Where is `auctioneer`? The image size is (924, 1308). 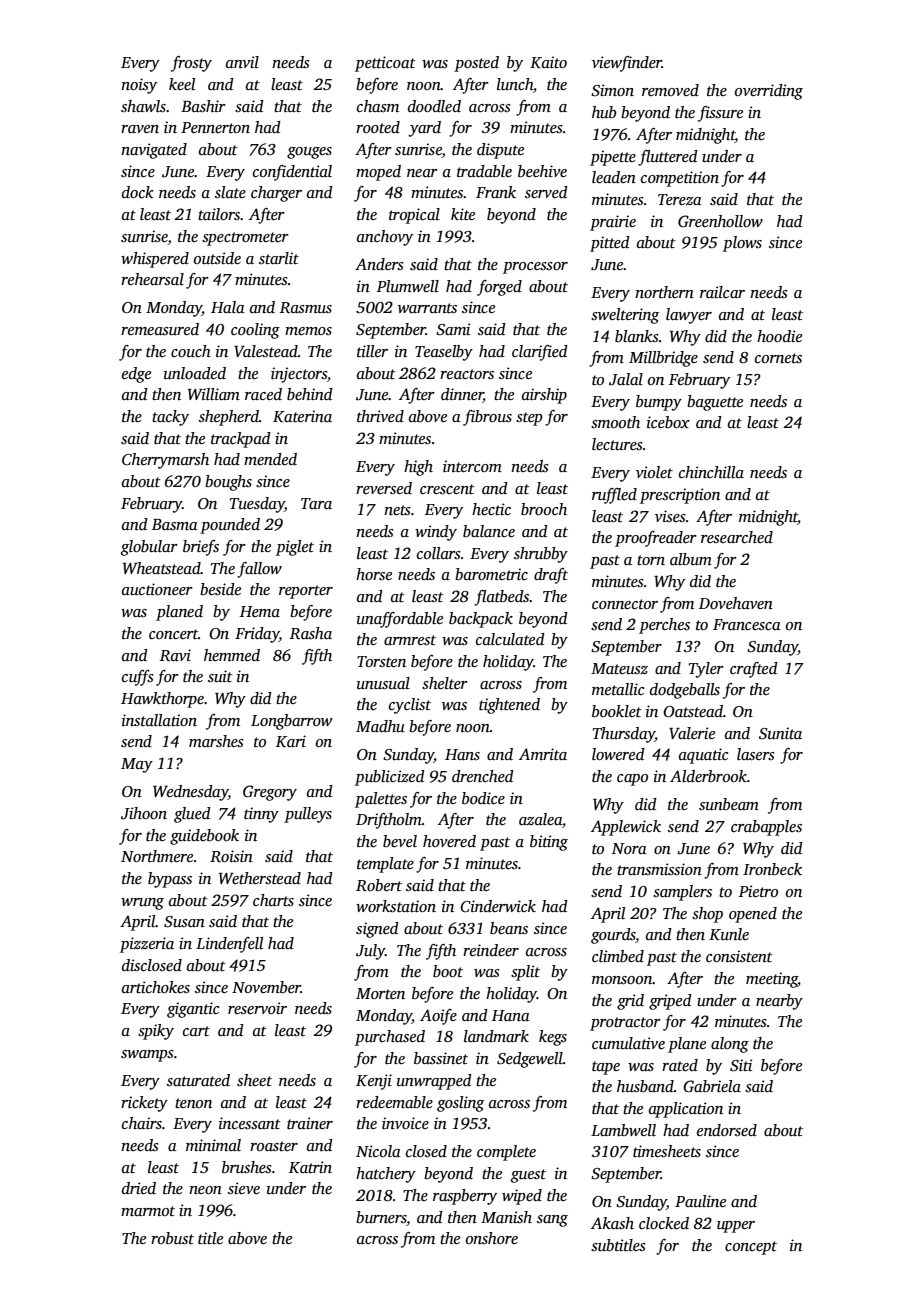
auctioneer is located at coordinates (157, 589).
